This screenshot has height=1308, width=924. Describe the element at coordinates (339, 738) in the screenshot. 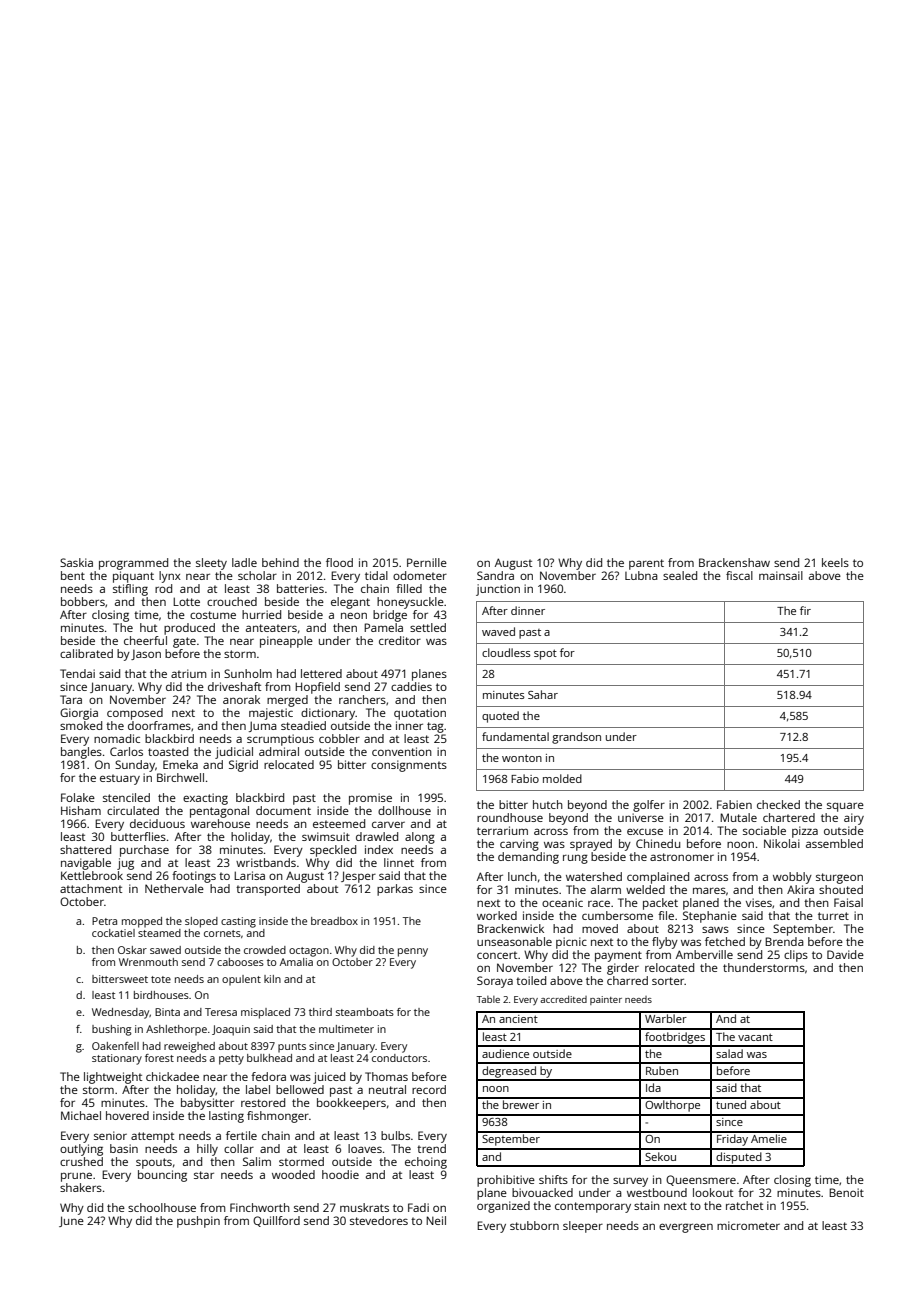

I see `cobbler` at that location.
